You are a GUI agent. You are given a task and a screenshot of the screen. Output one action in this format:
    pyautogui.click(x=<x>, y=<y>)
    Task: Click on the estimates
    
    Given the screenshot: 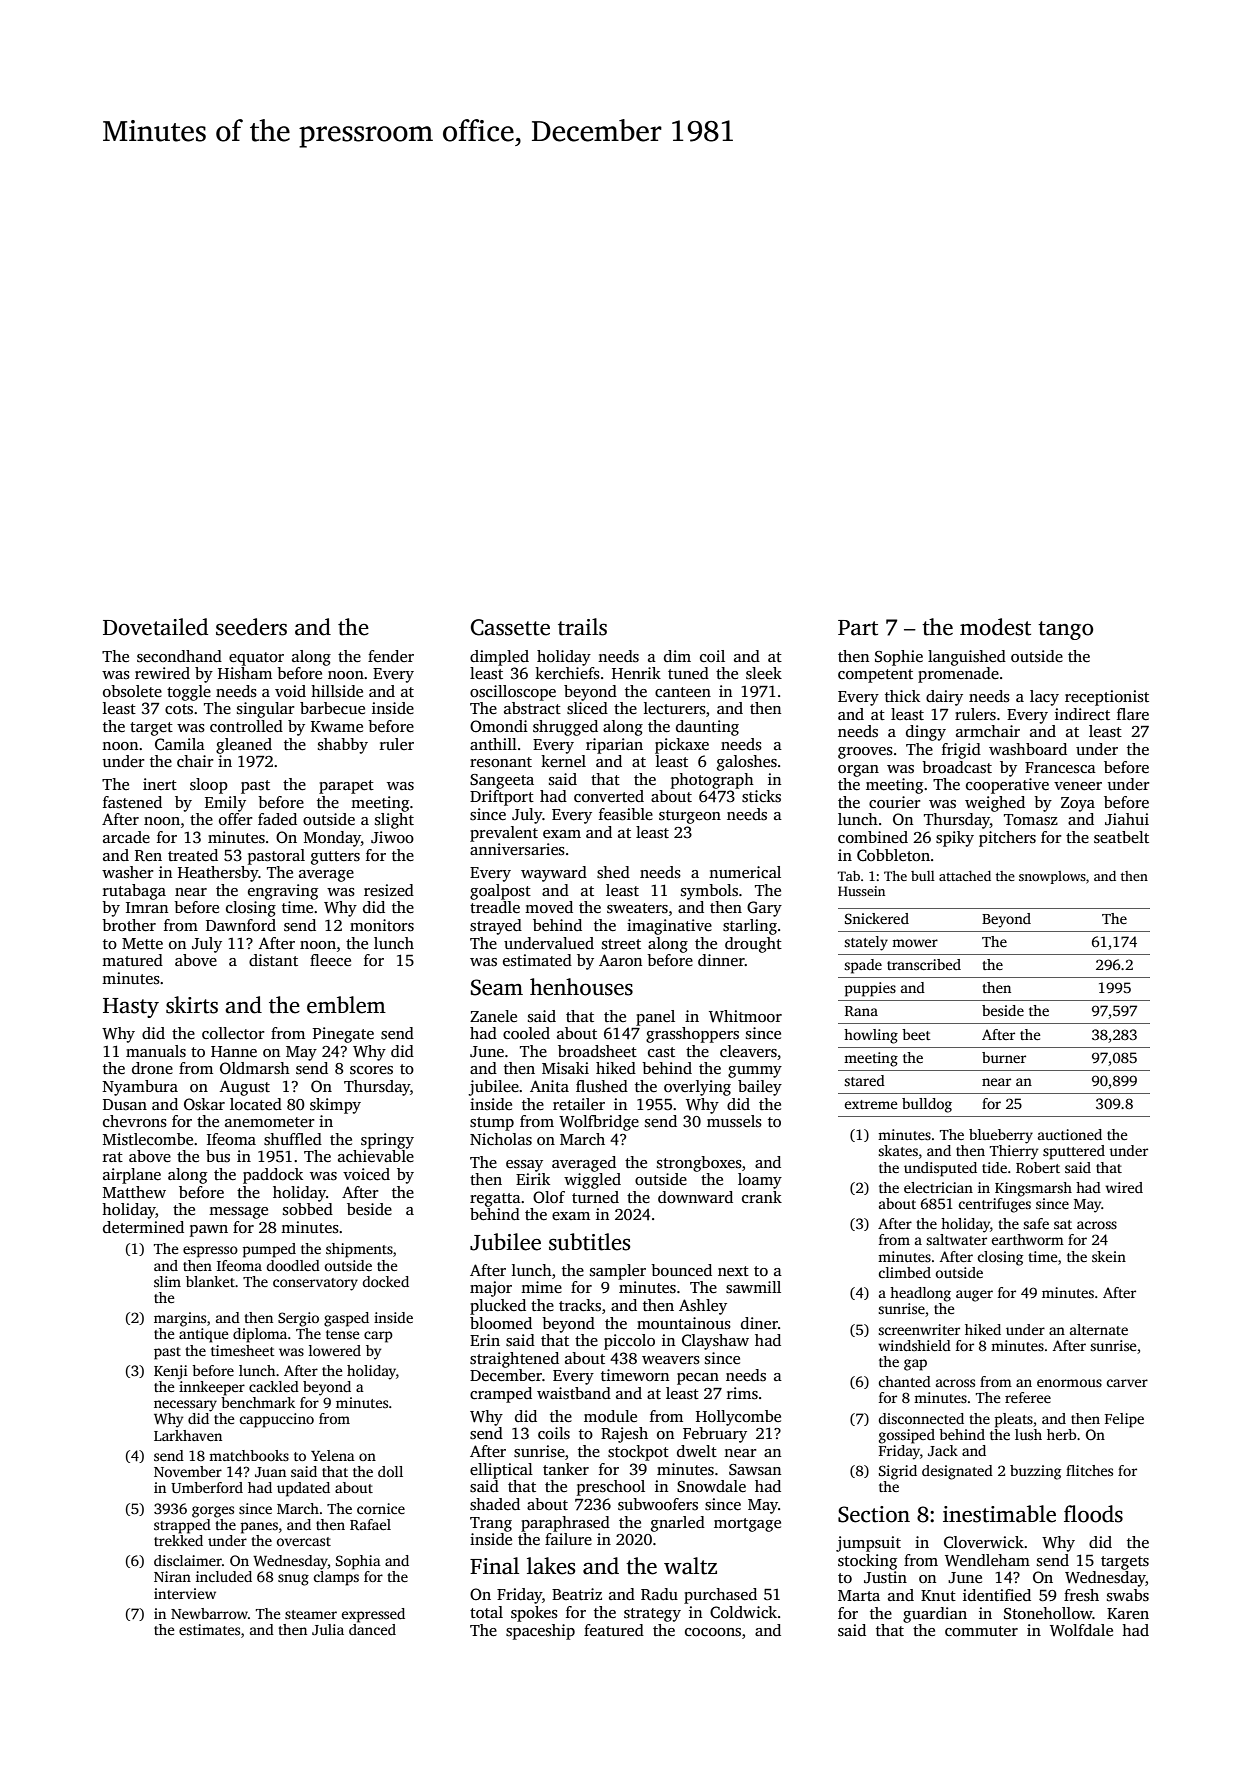 What is the action you would take?
    pyautogui.click(x=209, y=1629)
